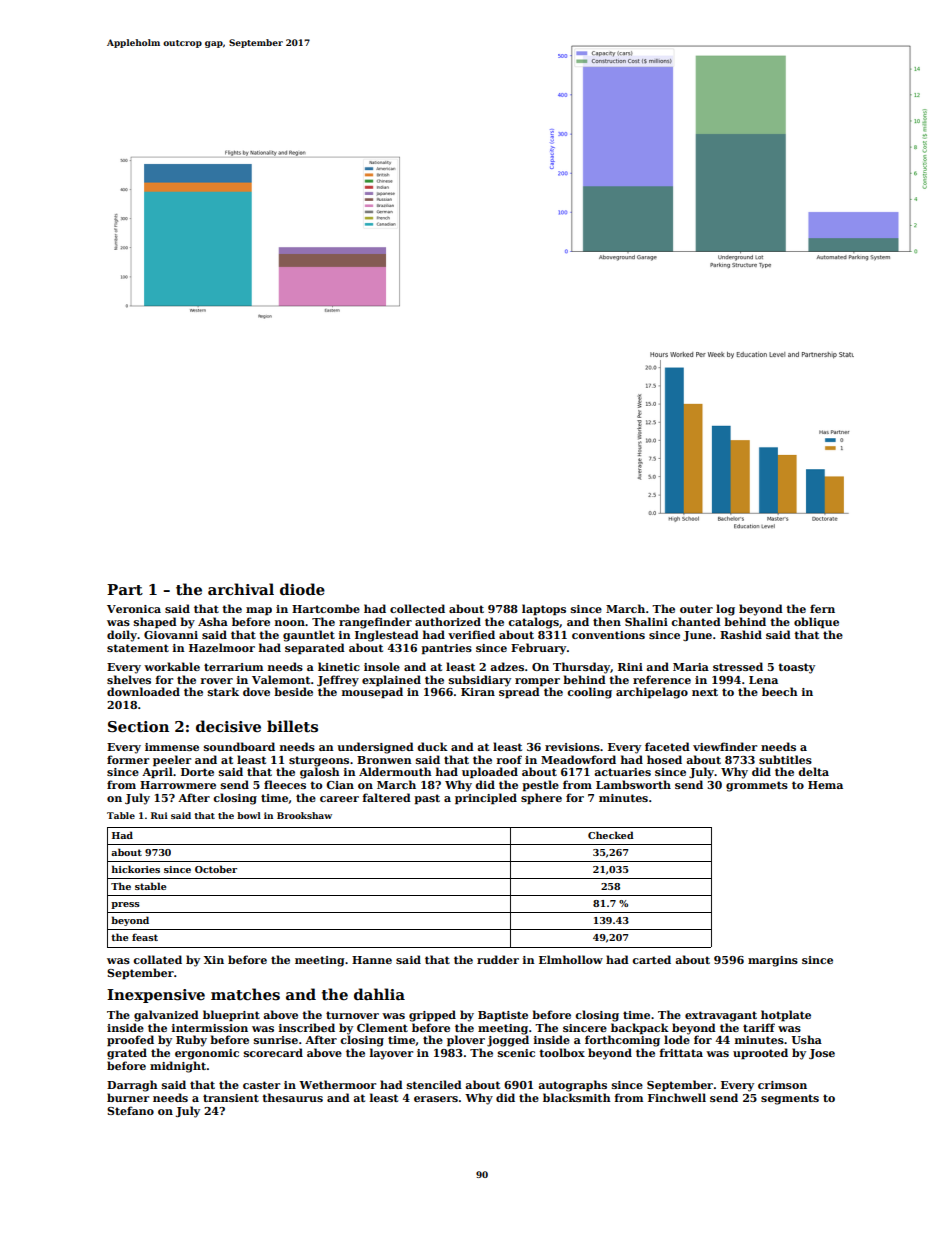 Image resolution: width=952 pixels, height=1233 pixels. Describe the element at coordinates (813, 771) in the image. I see `delta` at that location.
